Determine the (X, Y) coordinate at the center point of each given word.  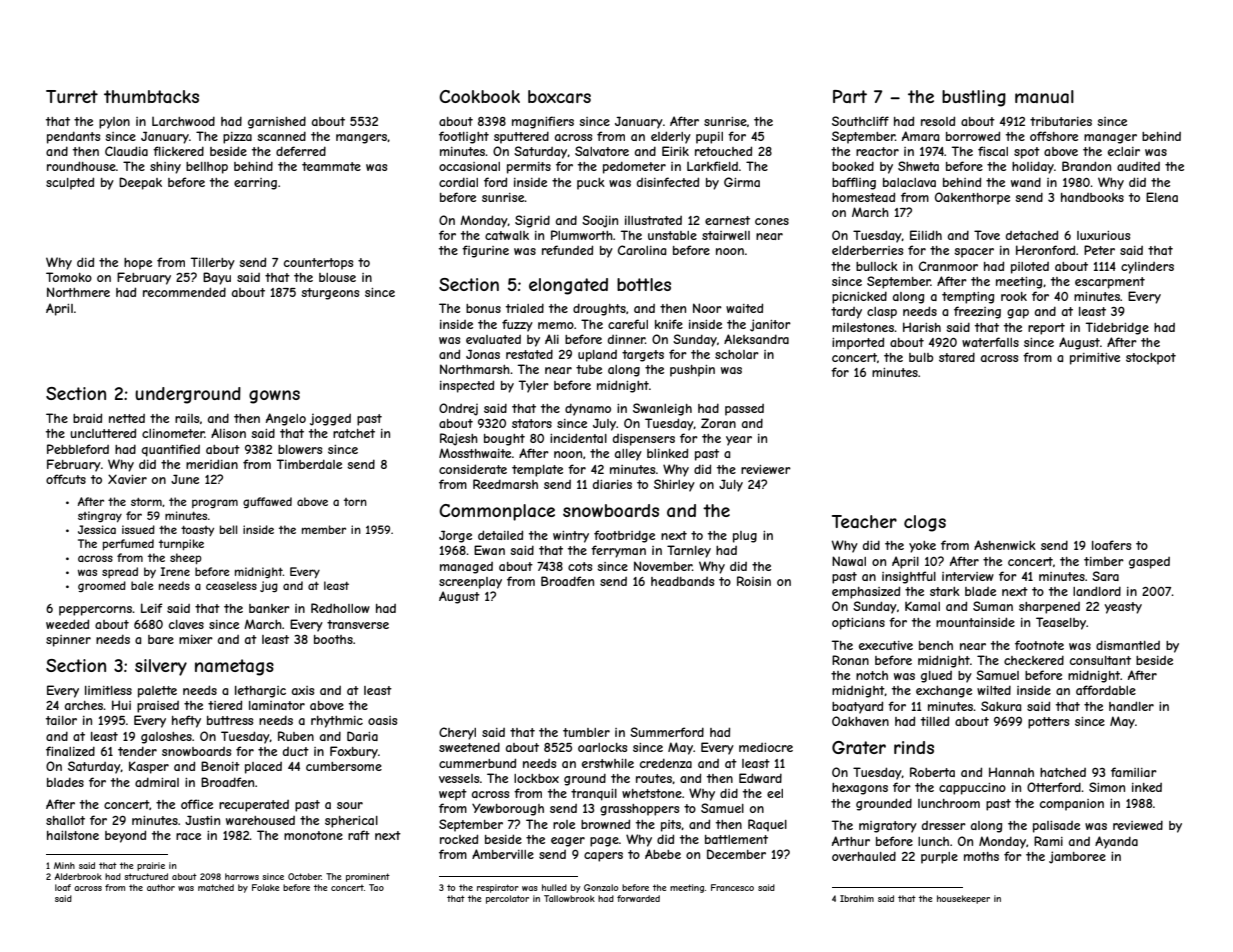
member (324, 529)
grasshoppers (639, 810)
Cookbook (479, 96)
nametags (234, 667)
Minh (64, 865)
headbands (682, 581)
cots (580, 566)
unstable (672, 235)
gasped (1149, 563)
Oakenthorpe (972, 198)
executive (886, 645)
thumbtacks (151, 96)
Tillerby (213, 263)
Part (850, 96)
